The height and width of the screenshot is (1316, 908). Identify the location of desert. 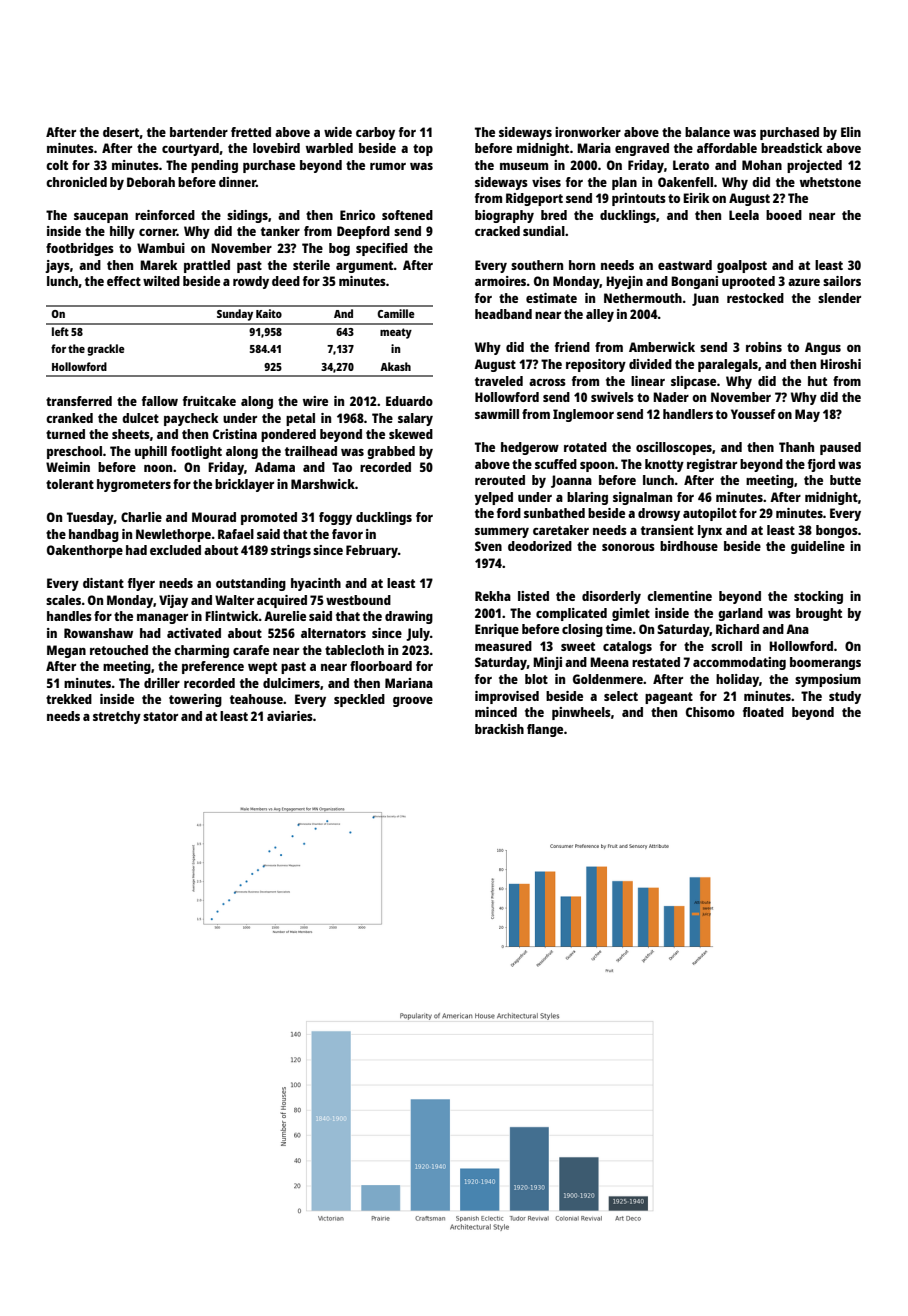
(121, 132).
